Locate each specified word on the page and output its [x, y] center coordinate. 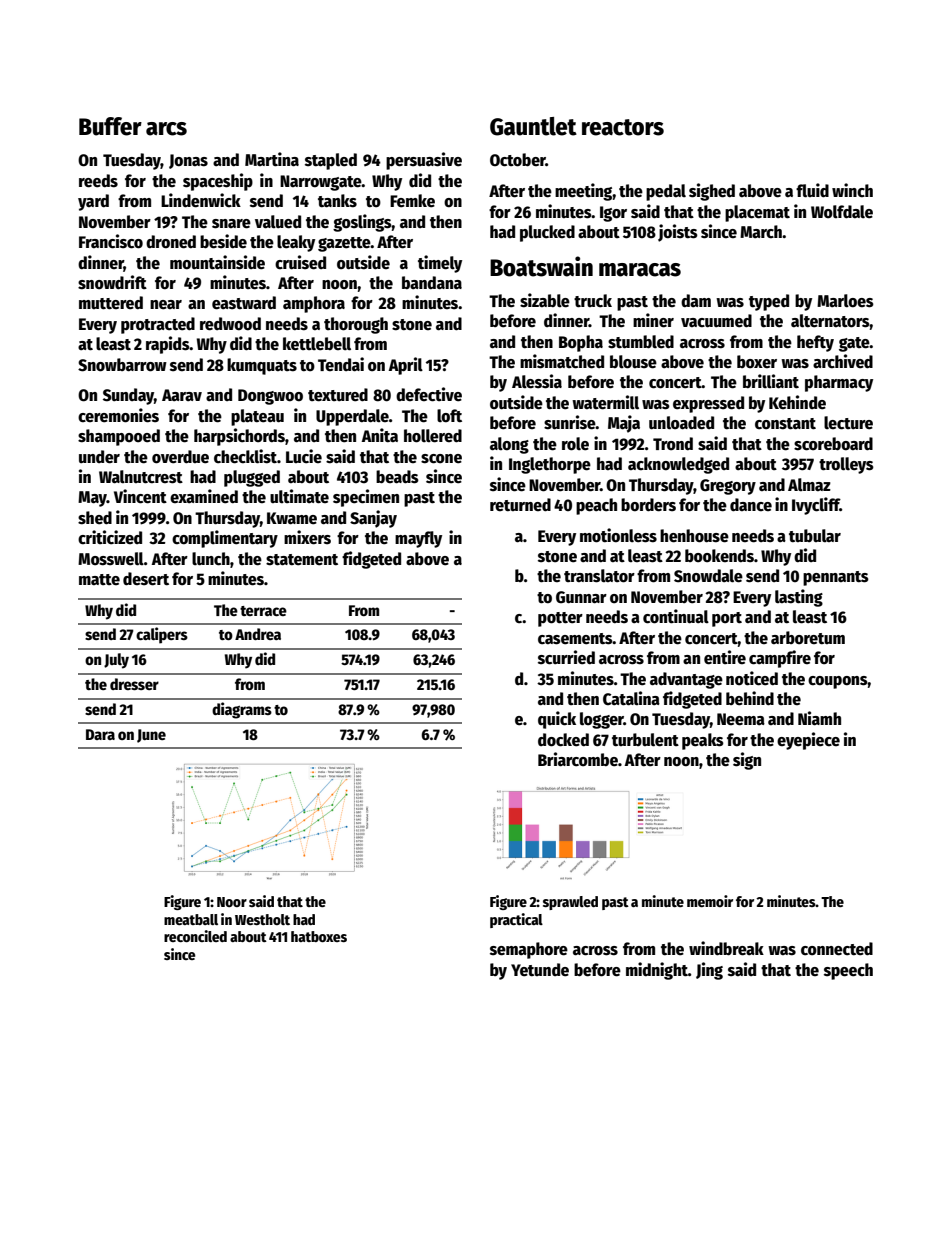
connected [837, 949]
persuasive [424, 161]
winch [852, 190]
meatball [191, 919]
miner [653, 320]
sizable [545, 300]
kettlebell [317, 344]
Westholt [262, 919]
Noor [232, 902]
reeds [98, 181]
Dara [100, 734]
